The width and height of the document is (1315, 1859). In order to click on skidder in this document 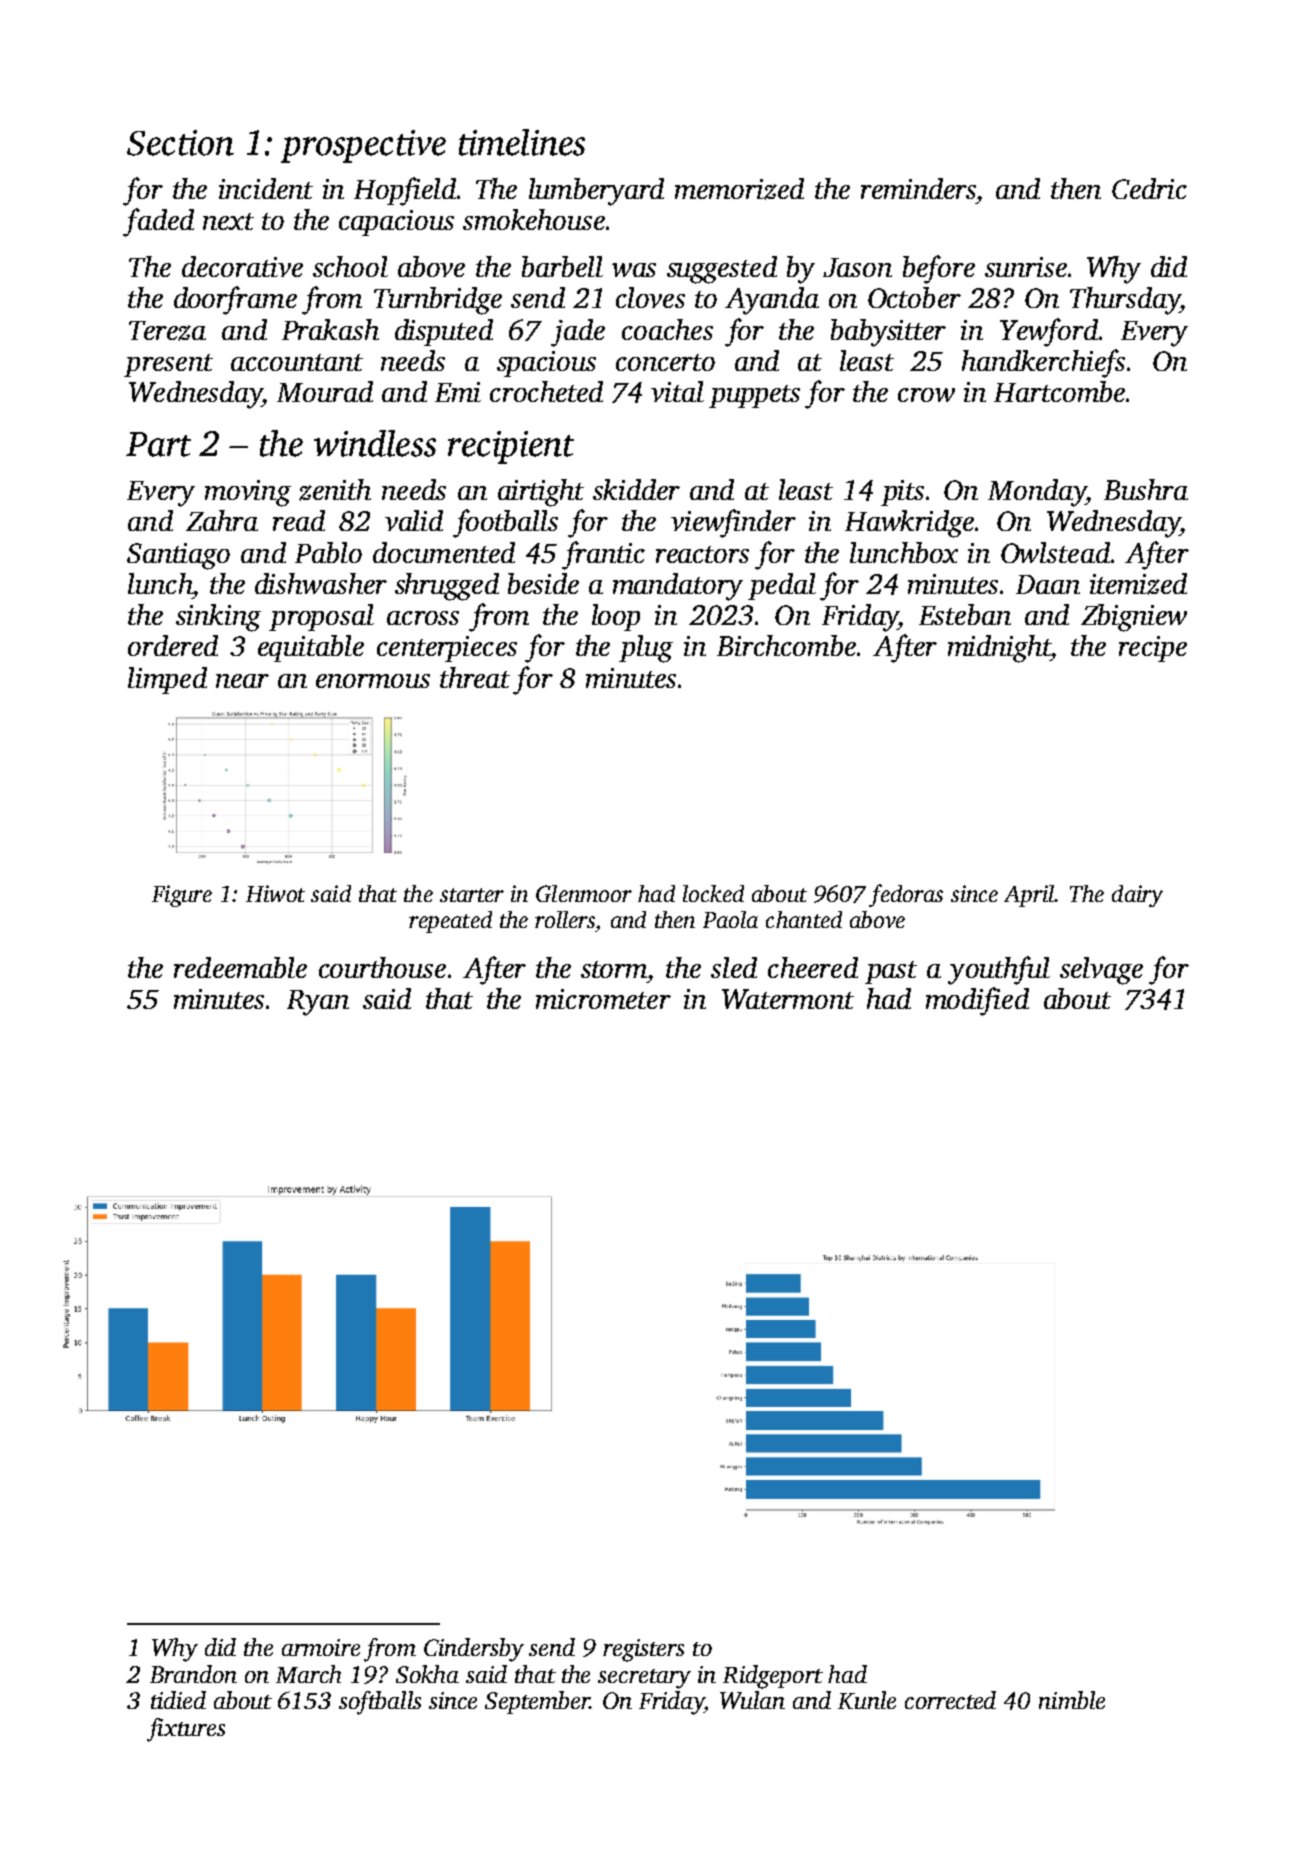, I will do `click(636, 489)`.
